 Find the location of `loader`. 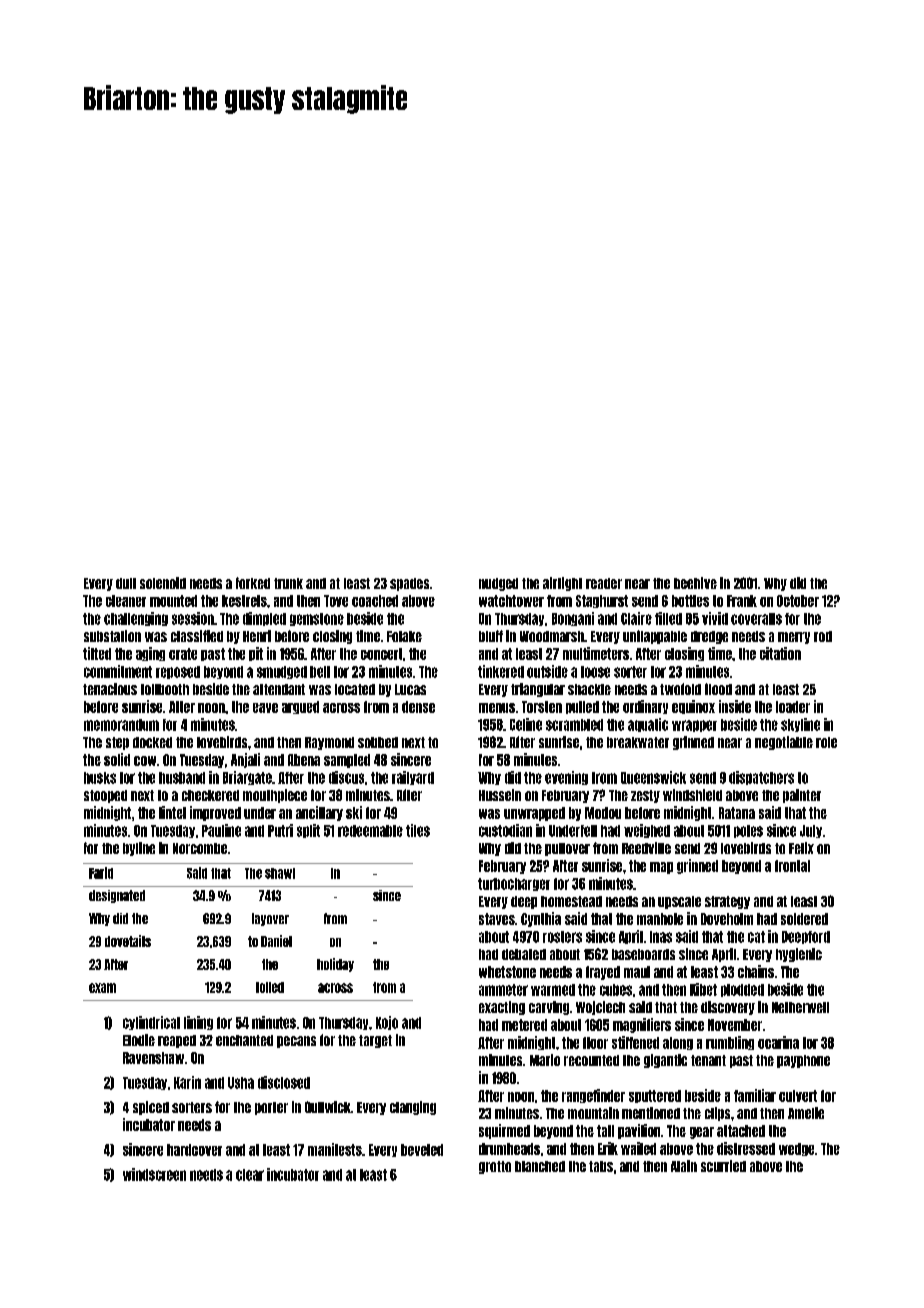

loader is located at coordinates (793, 707).
